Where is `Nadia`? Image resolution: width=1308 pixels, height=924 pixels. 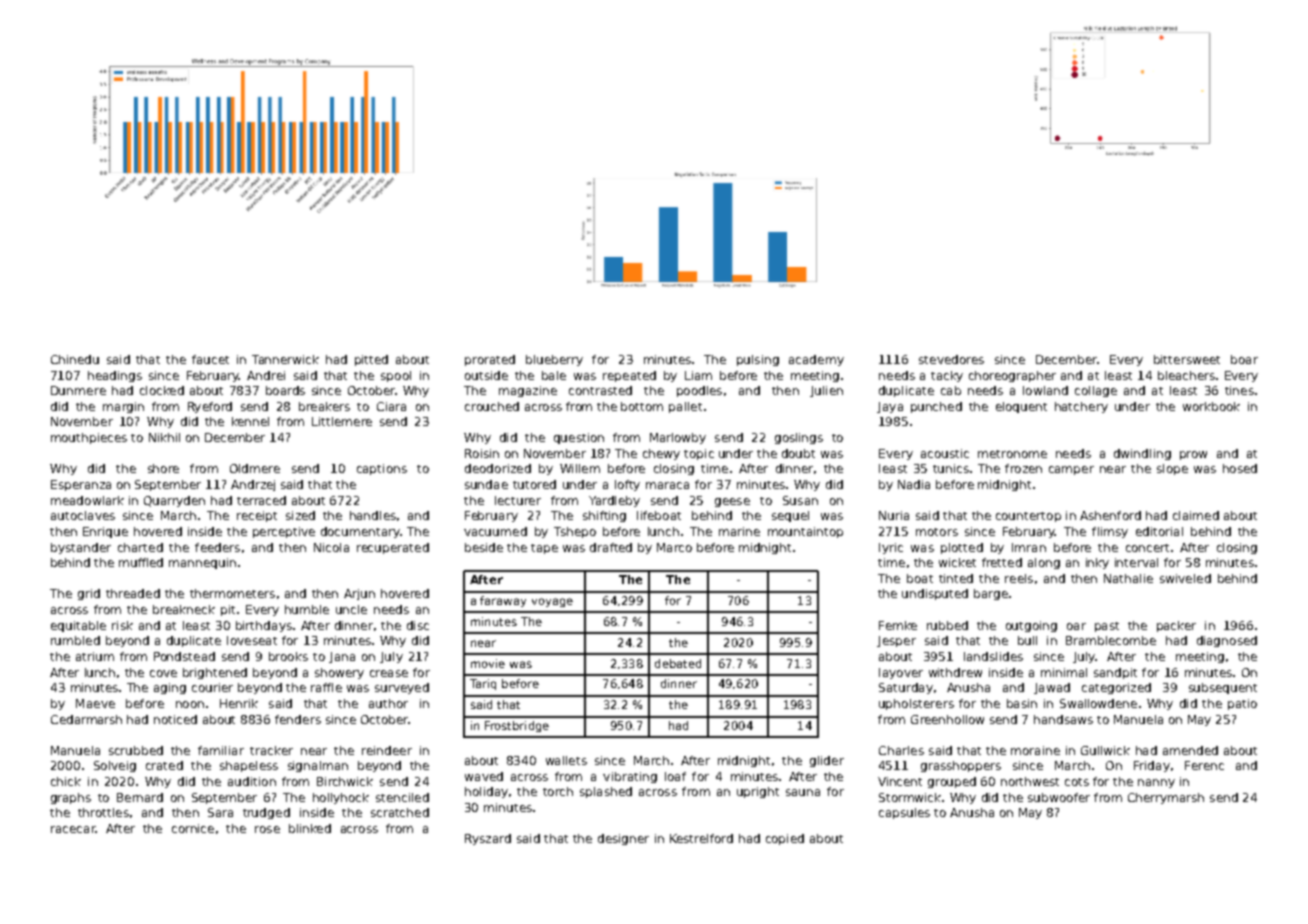 Nadia is located at coordinates (914, 484).
